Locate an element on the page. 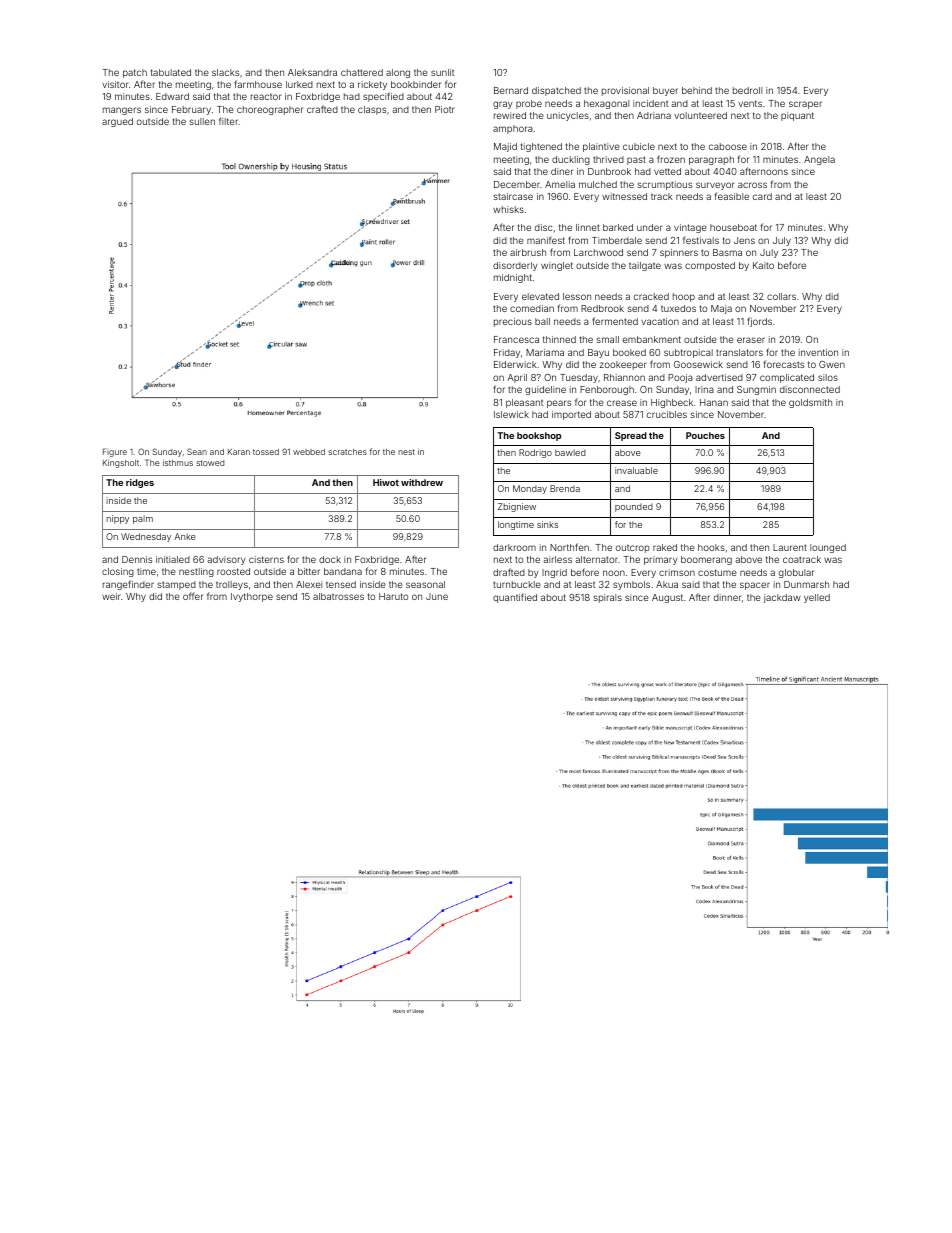 This page has height=1233, width=952. Bernard is located at coordinates (511, 90).
